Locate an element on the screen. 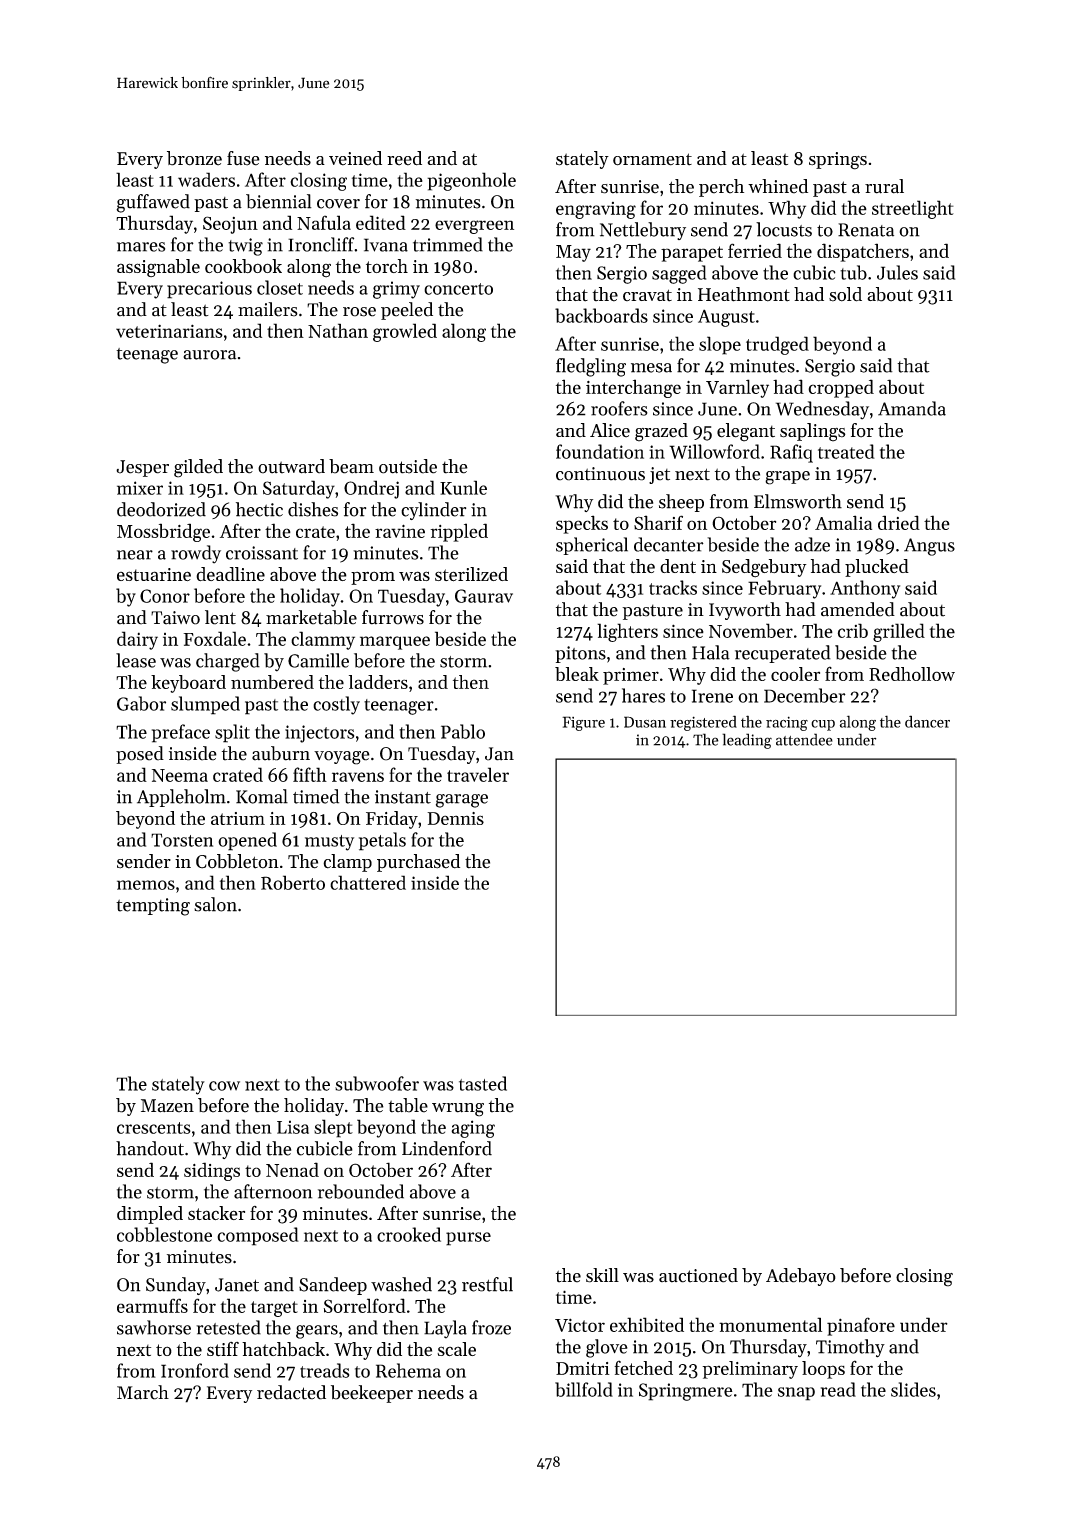  December is located at coordinates (805, 695).
